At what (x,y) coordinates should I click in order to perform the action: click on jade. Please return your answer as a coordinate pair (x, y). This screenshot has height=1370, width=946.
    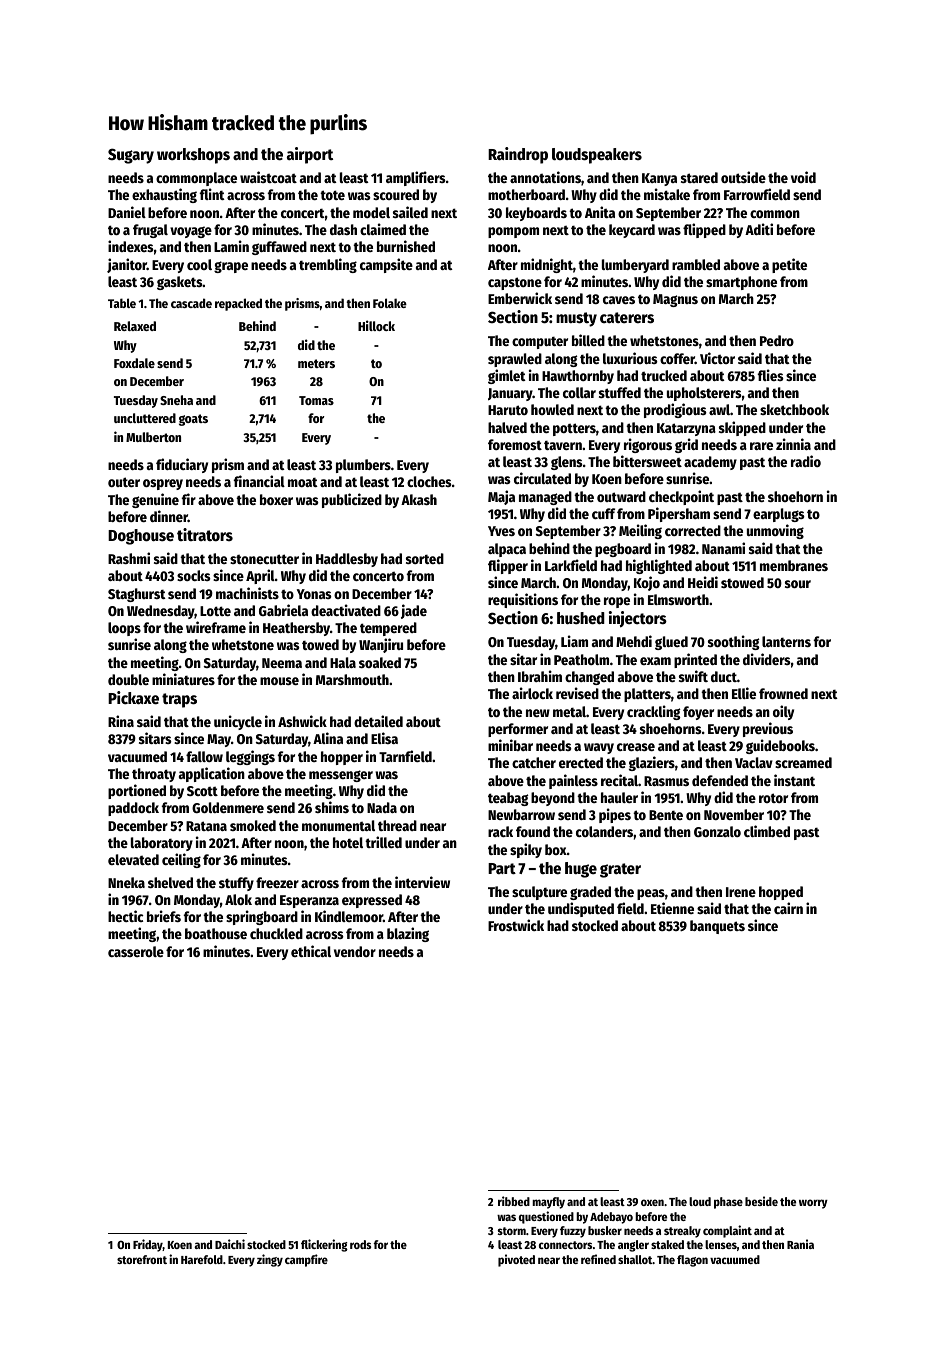
    Looking at the image, I should click on (414, 611).
